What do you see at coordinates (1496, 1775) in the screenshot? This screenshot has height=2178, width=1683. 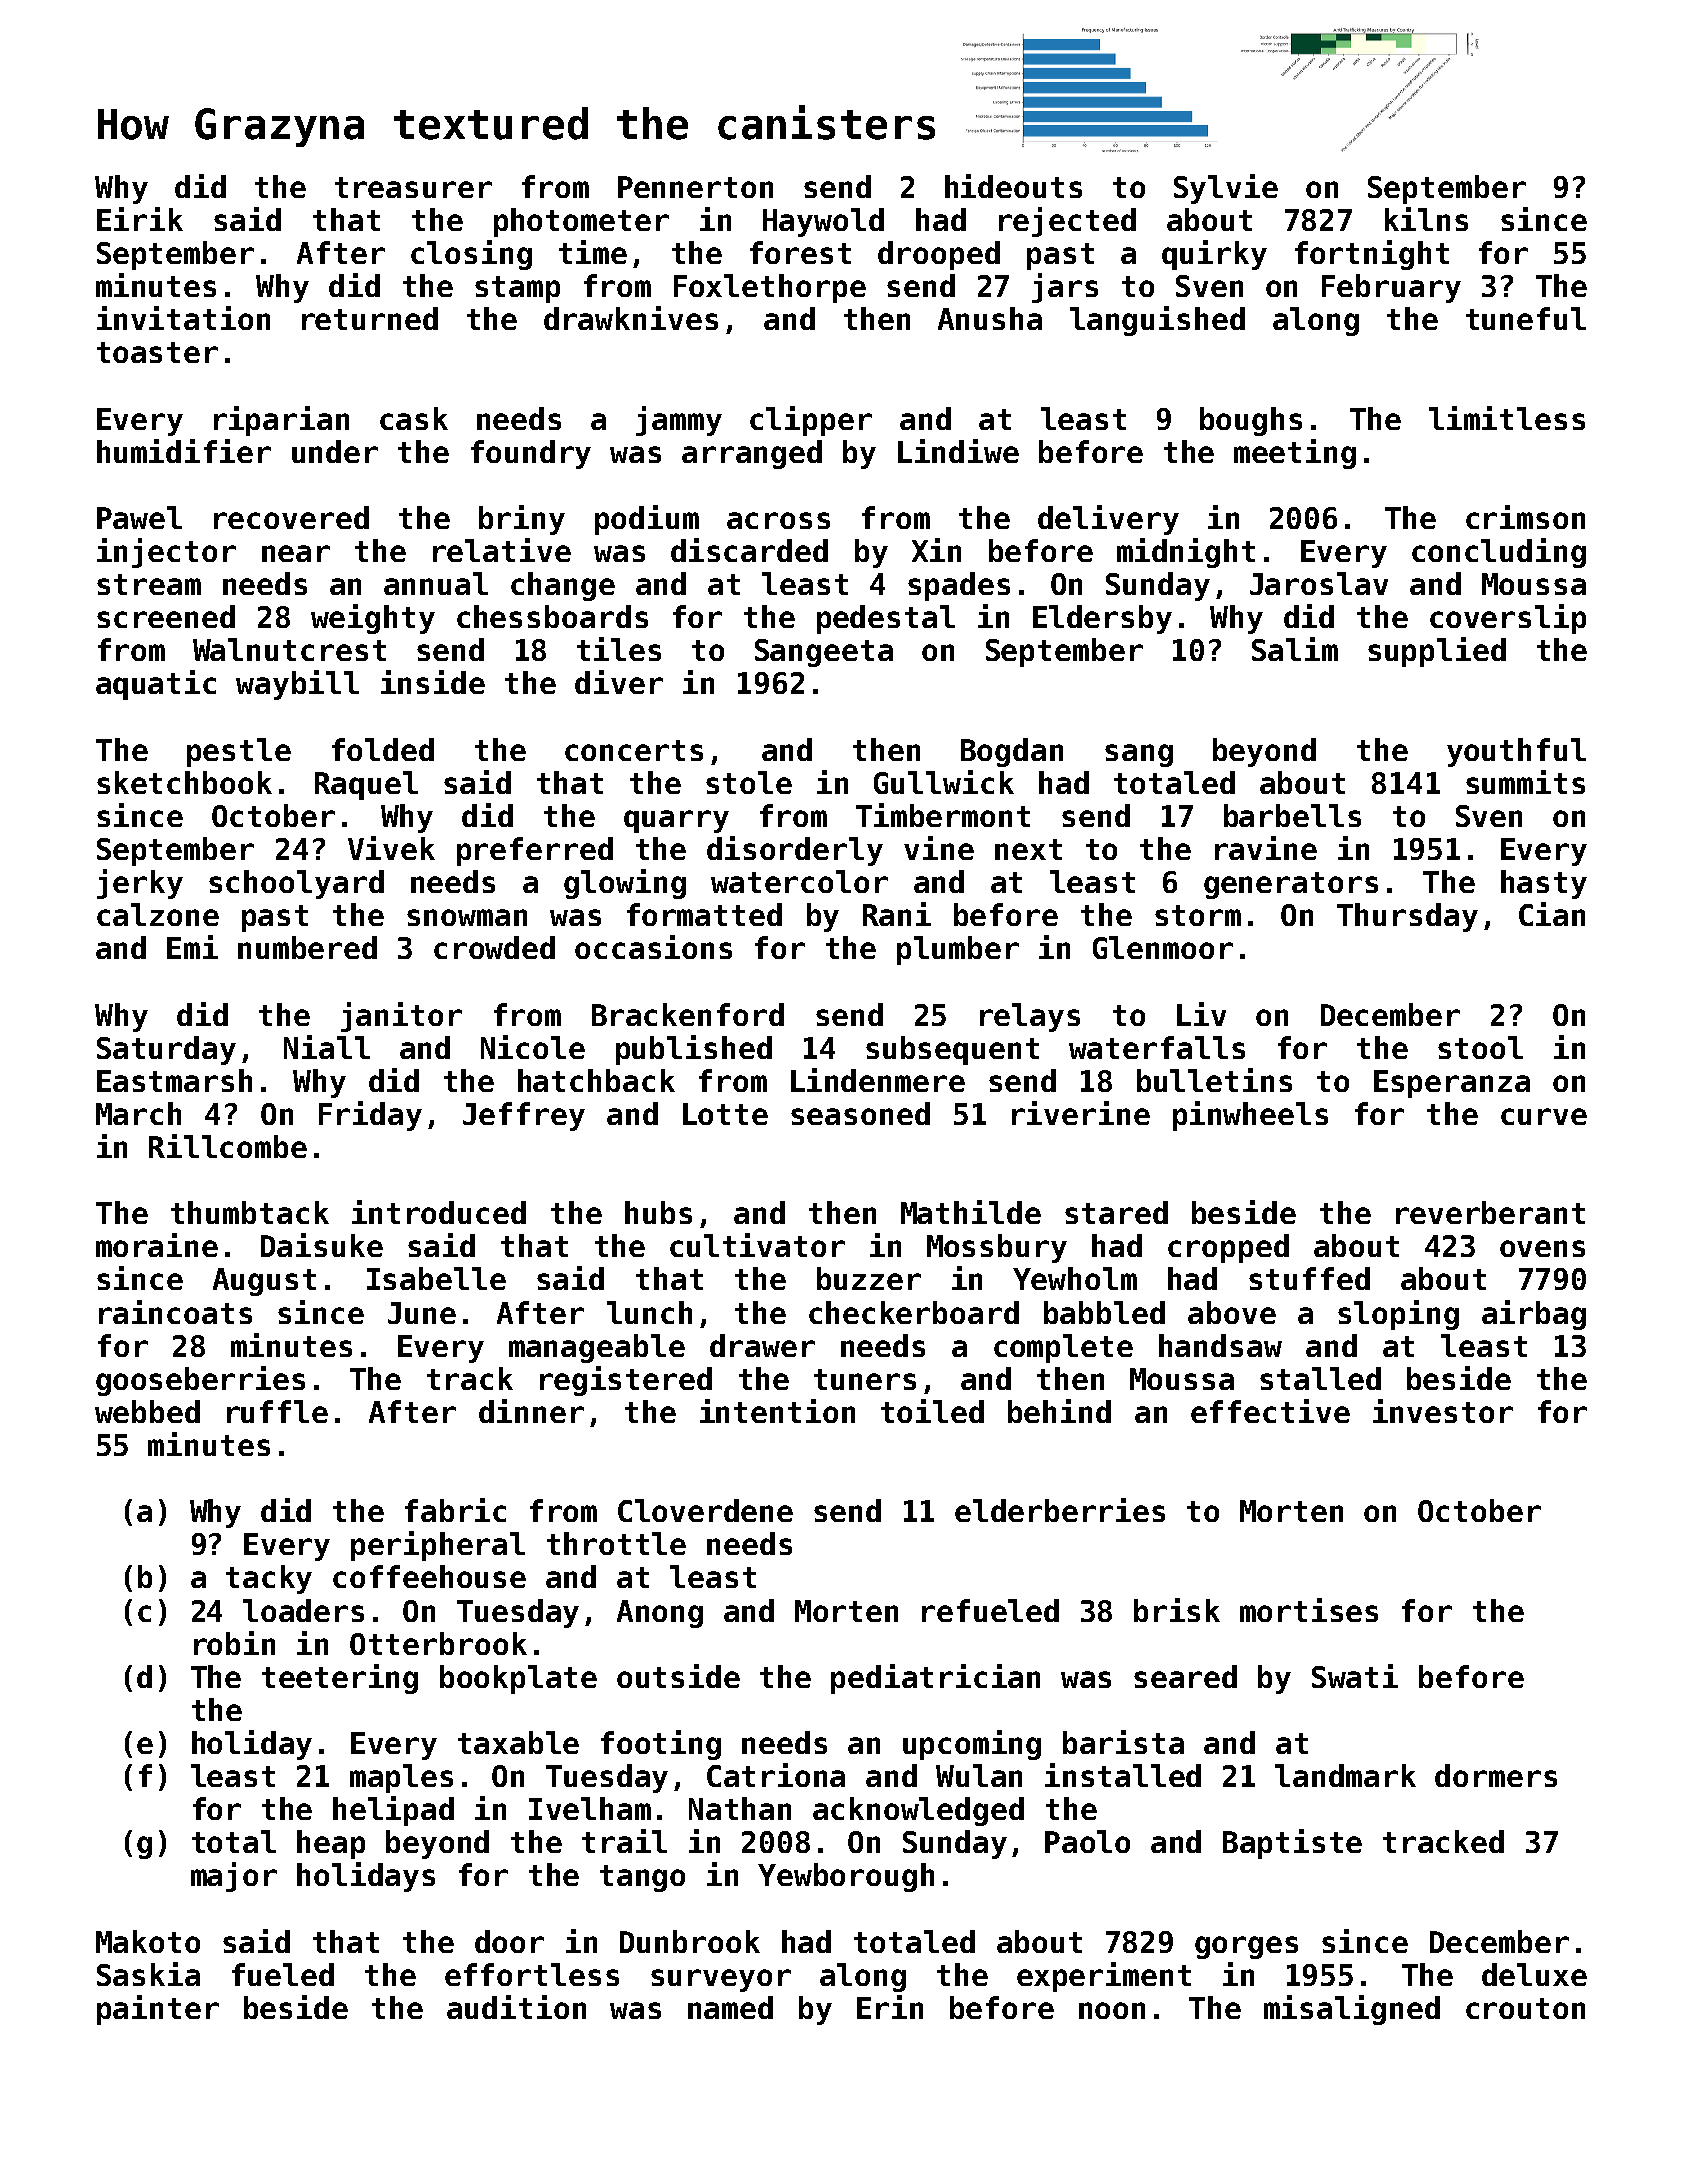 I see `dormers` at bounding box center [1496, 1775].
